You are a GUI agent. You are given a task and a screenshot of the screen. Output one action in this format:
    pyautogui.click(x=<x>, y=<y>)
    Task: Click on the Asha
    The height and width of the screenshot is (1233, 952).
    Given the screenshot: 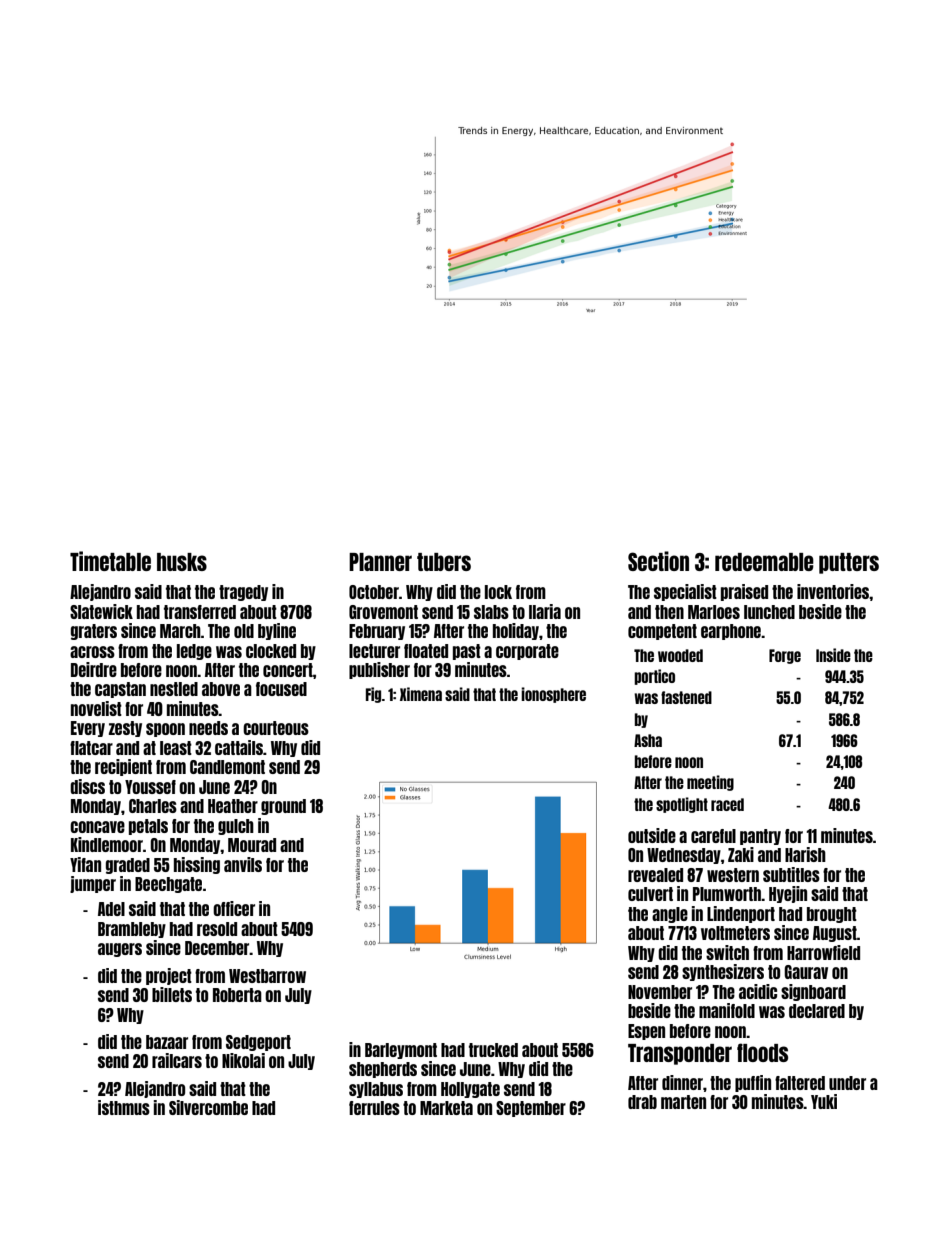 What is the action you would take?
    pyautogui.click(x=648, y=740)
